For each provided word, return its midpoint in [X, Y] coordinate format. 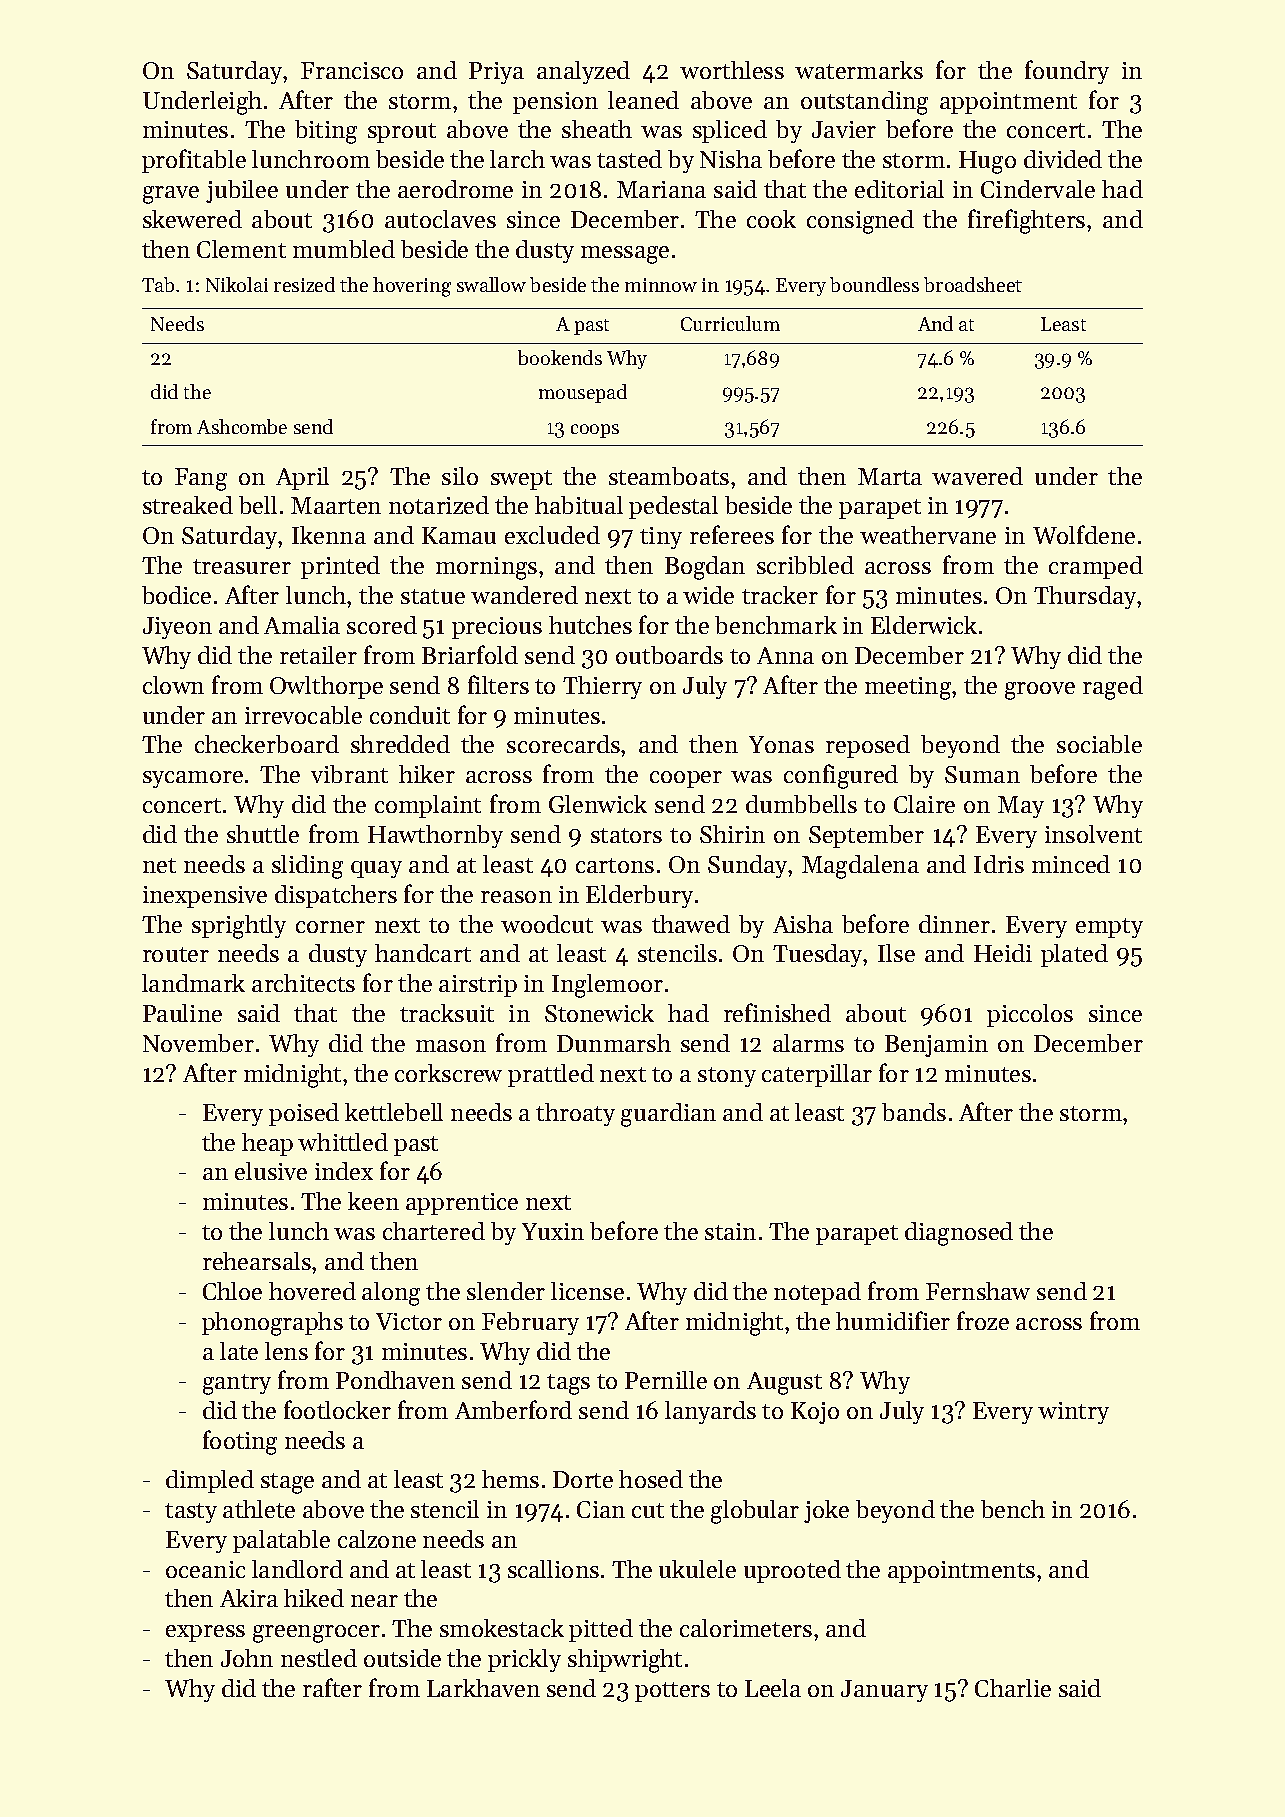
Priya [496, 73]
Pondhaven [395, 1380]
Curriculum [730, 323]
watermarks [859, 70]
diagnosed [959, 1234]
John [247, 1658]
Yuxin [553, 1231]
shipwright [625, 1661]
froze [983, 1320]
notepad [817, 1293]
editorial [899, 189]
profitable [194, 161]
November [198, 1043]
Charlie [1013, 1688]
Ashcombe [242, 426]
